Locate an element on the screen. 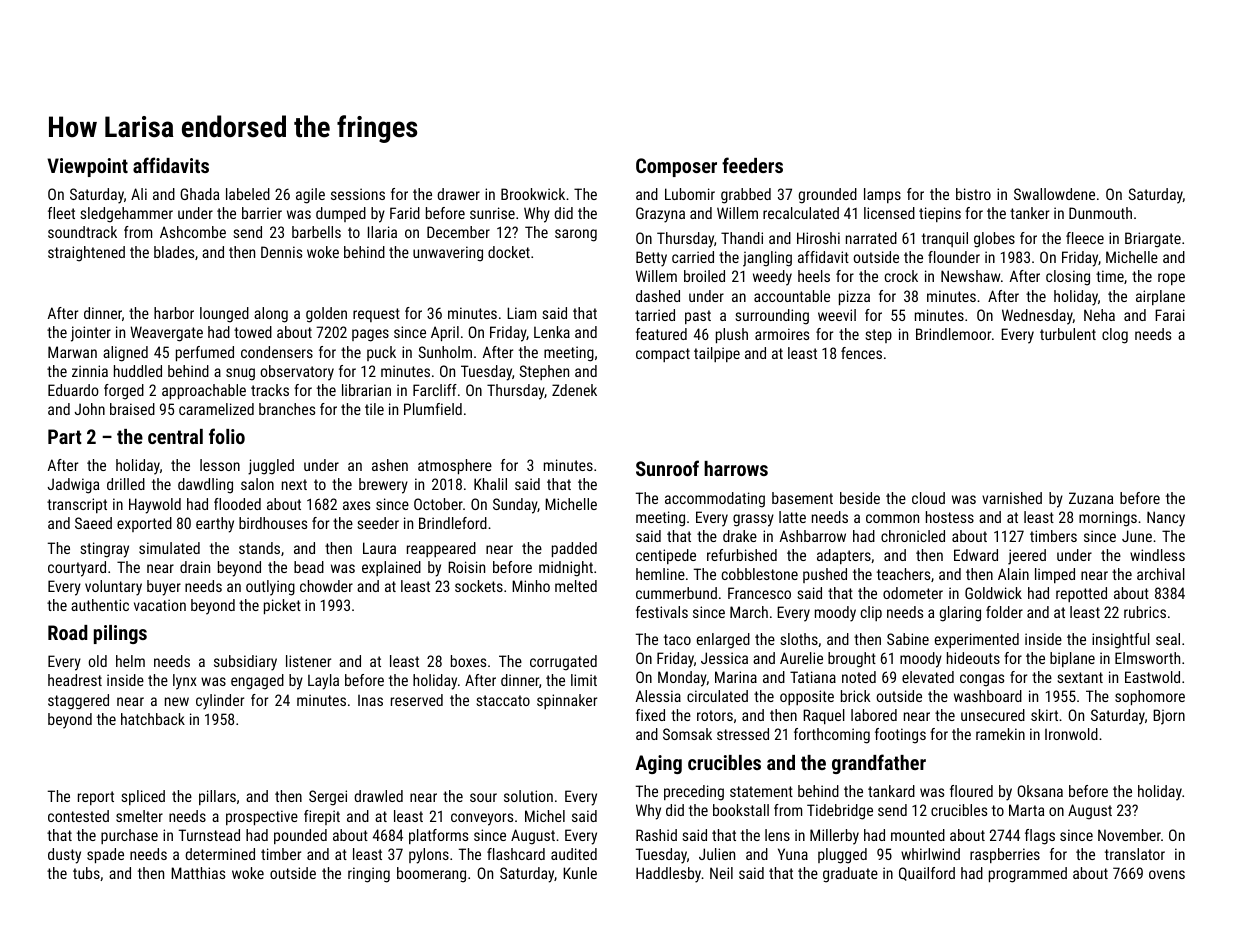  tubs is located at coordinates (86, 873).
